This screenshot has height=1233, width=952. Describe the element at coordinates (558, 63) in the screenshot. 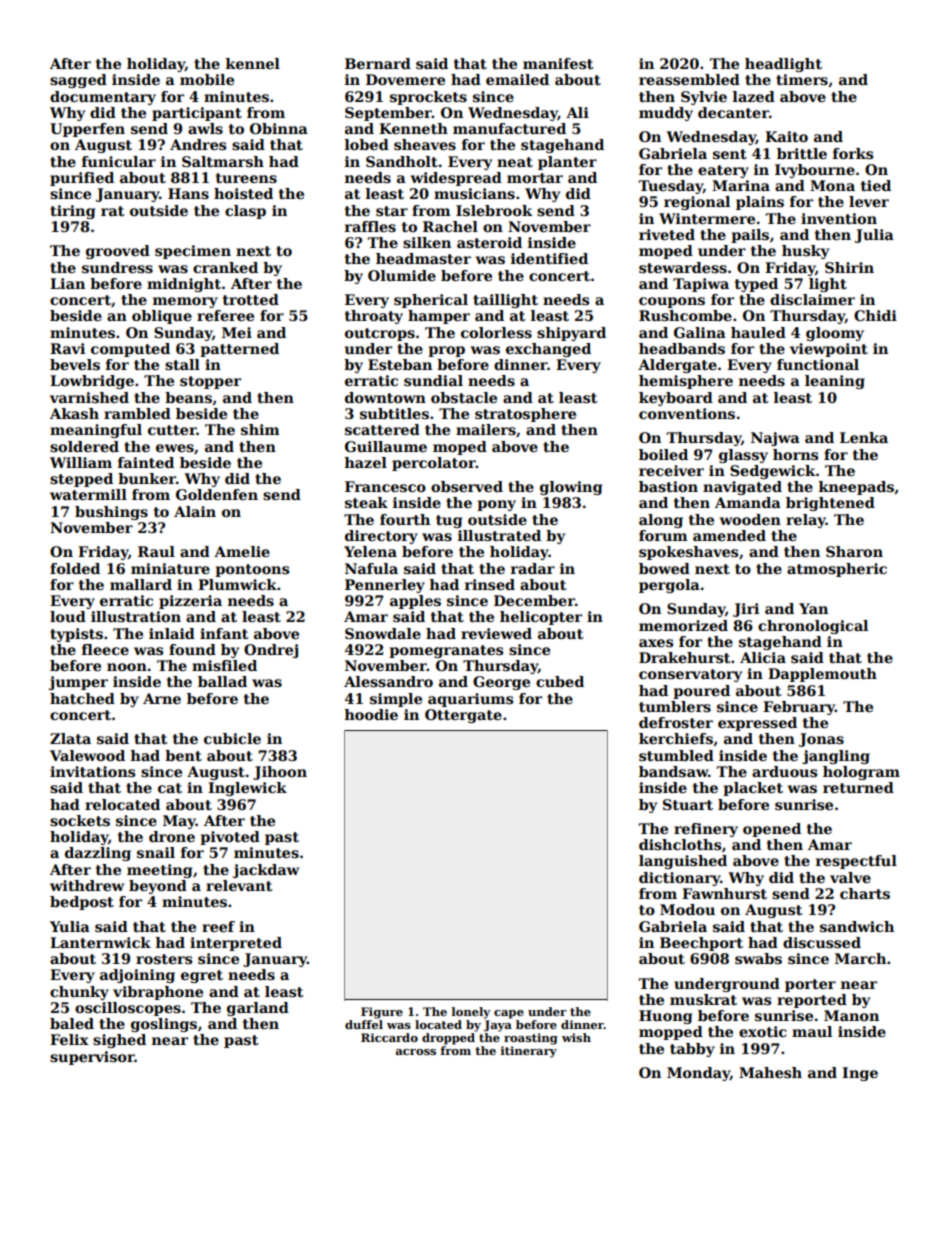

I see `manifest` at that location.
